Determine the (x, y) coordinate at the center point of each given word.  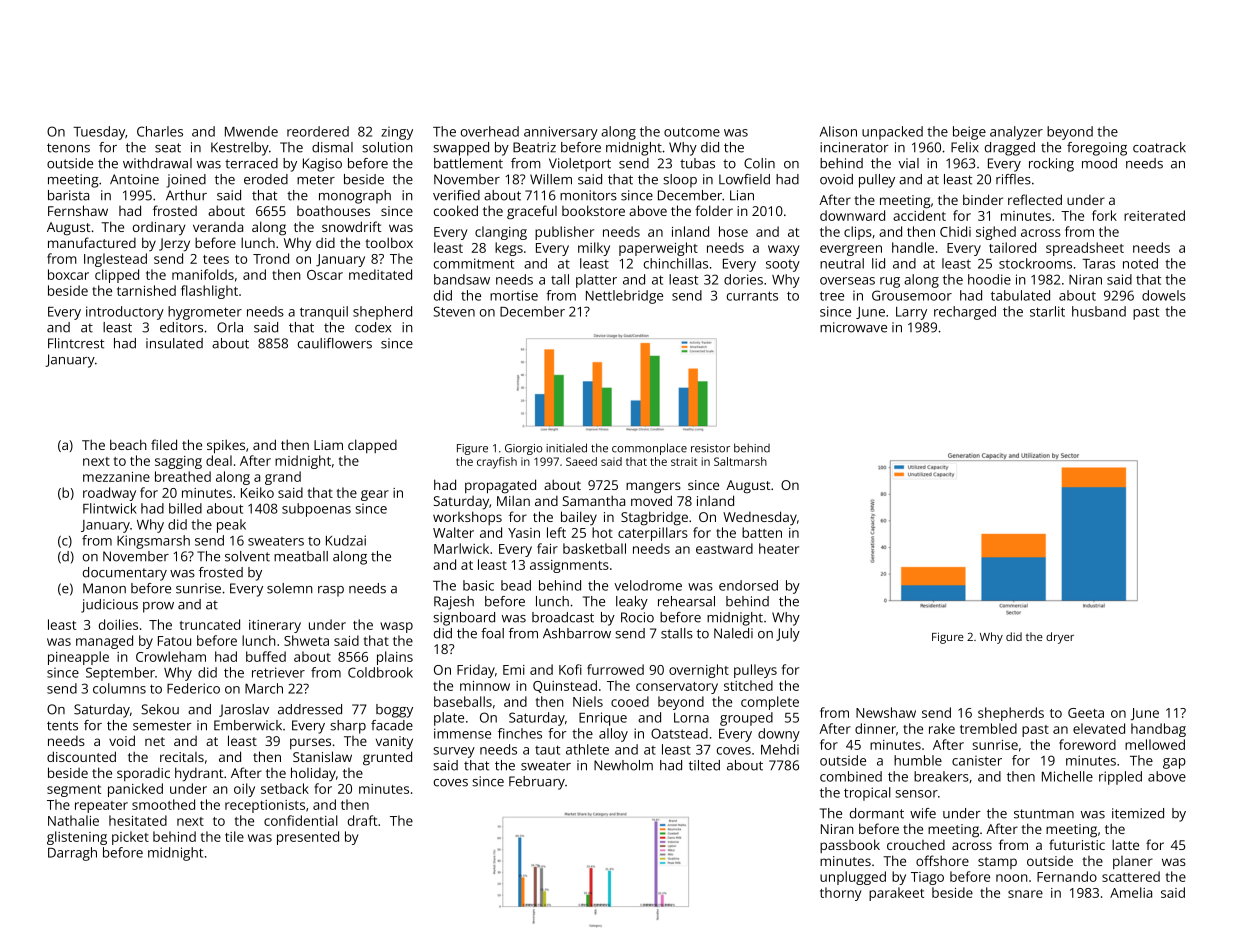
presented (308, 838)
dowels (1164, 295)
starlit (1047, 311)
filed (164, 444)
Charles (160, 131)
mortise (514, 295)
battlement (468, 163)
